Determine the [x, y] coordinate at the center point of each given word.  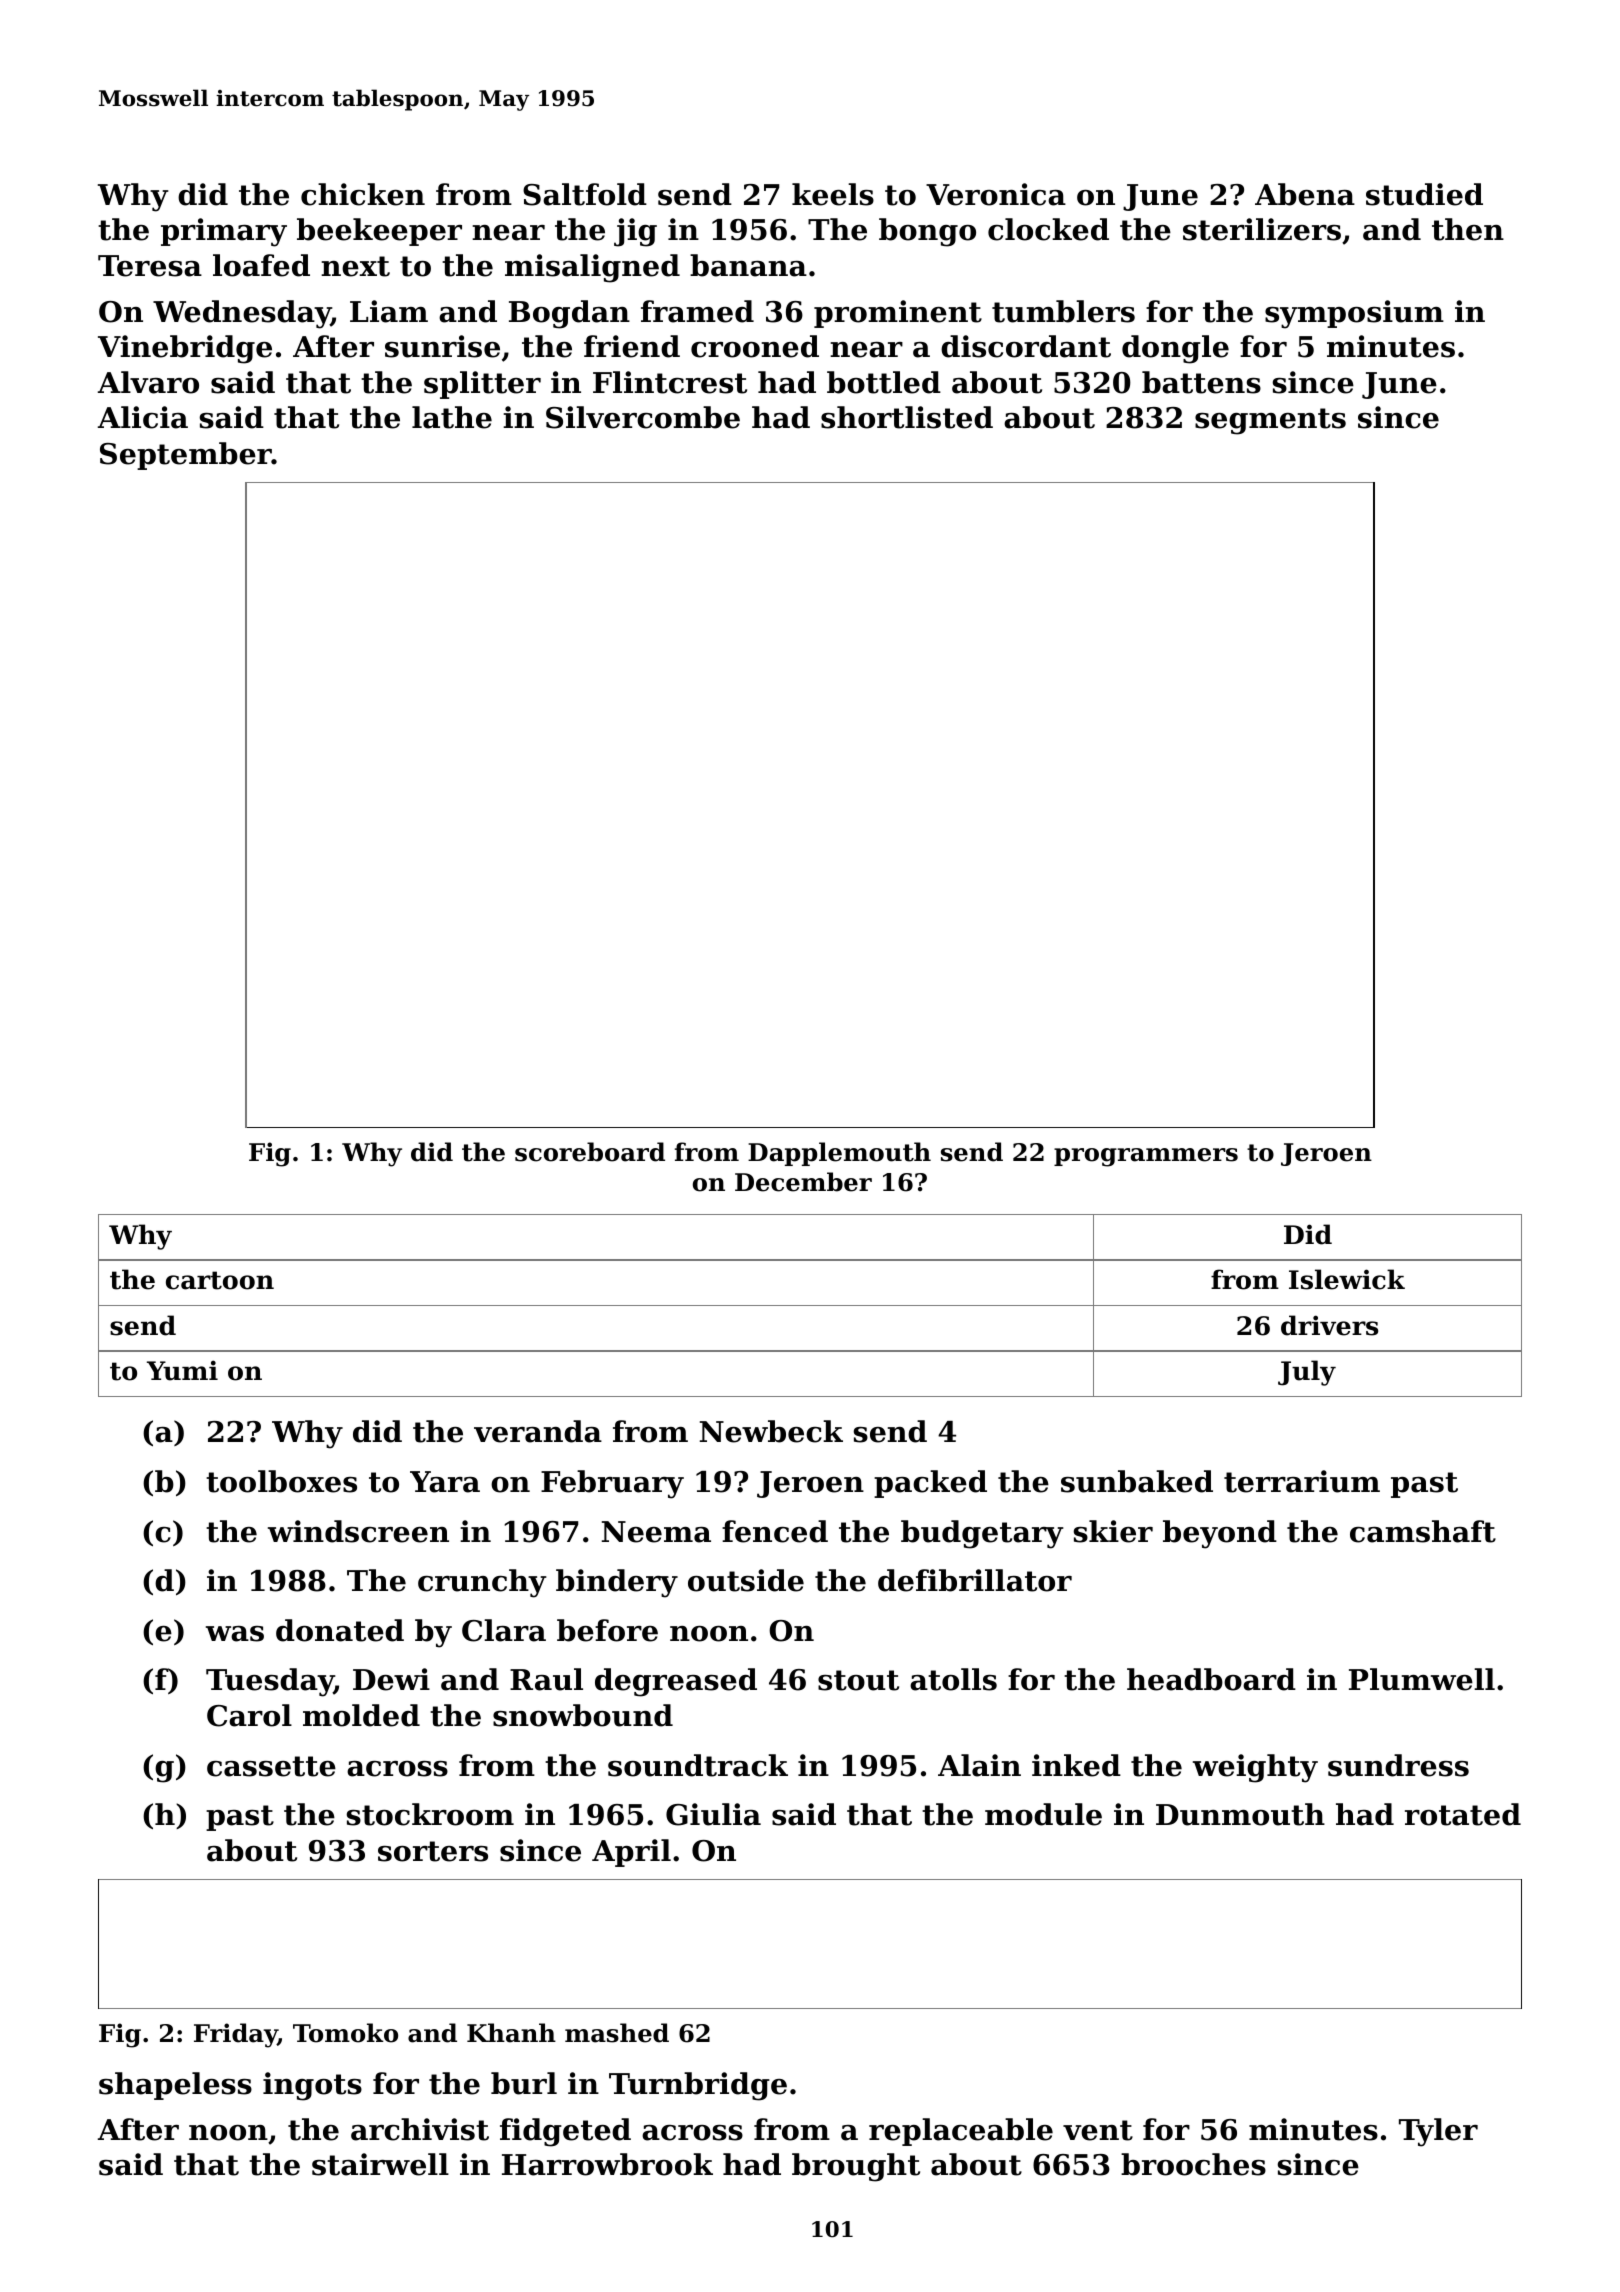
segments [1270, 421]
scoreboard [590, 1152]
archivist [420, 2129]
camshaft [1423, 1531]
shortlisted [907, 417]
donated [340, 1630]
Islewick [1347, 1279]
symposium [1354, 314]
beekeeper [379, 232]
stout [858, 1680]
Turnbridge [698, 2086]
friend [632, 346]
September [186, 456]
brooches [1193, 2164]
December [803, 1182]
